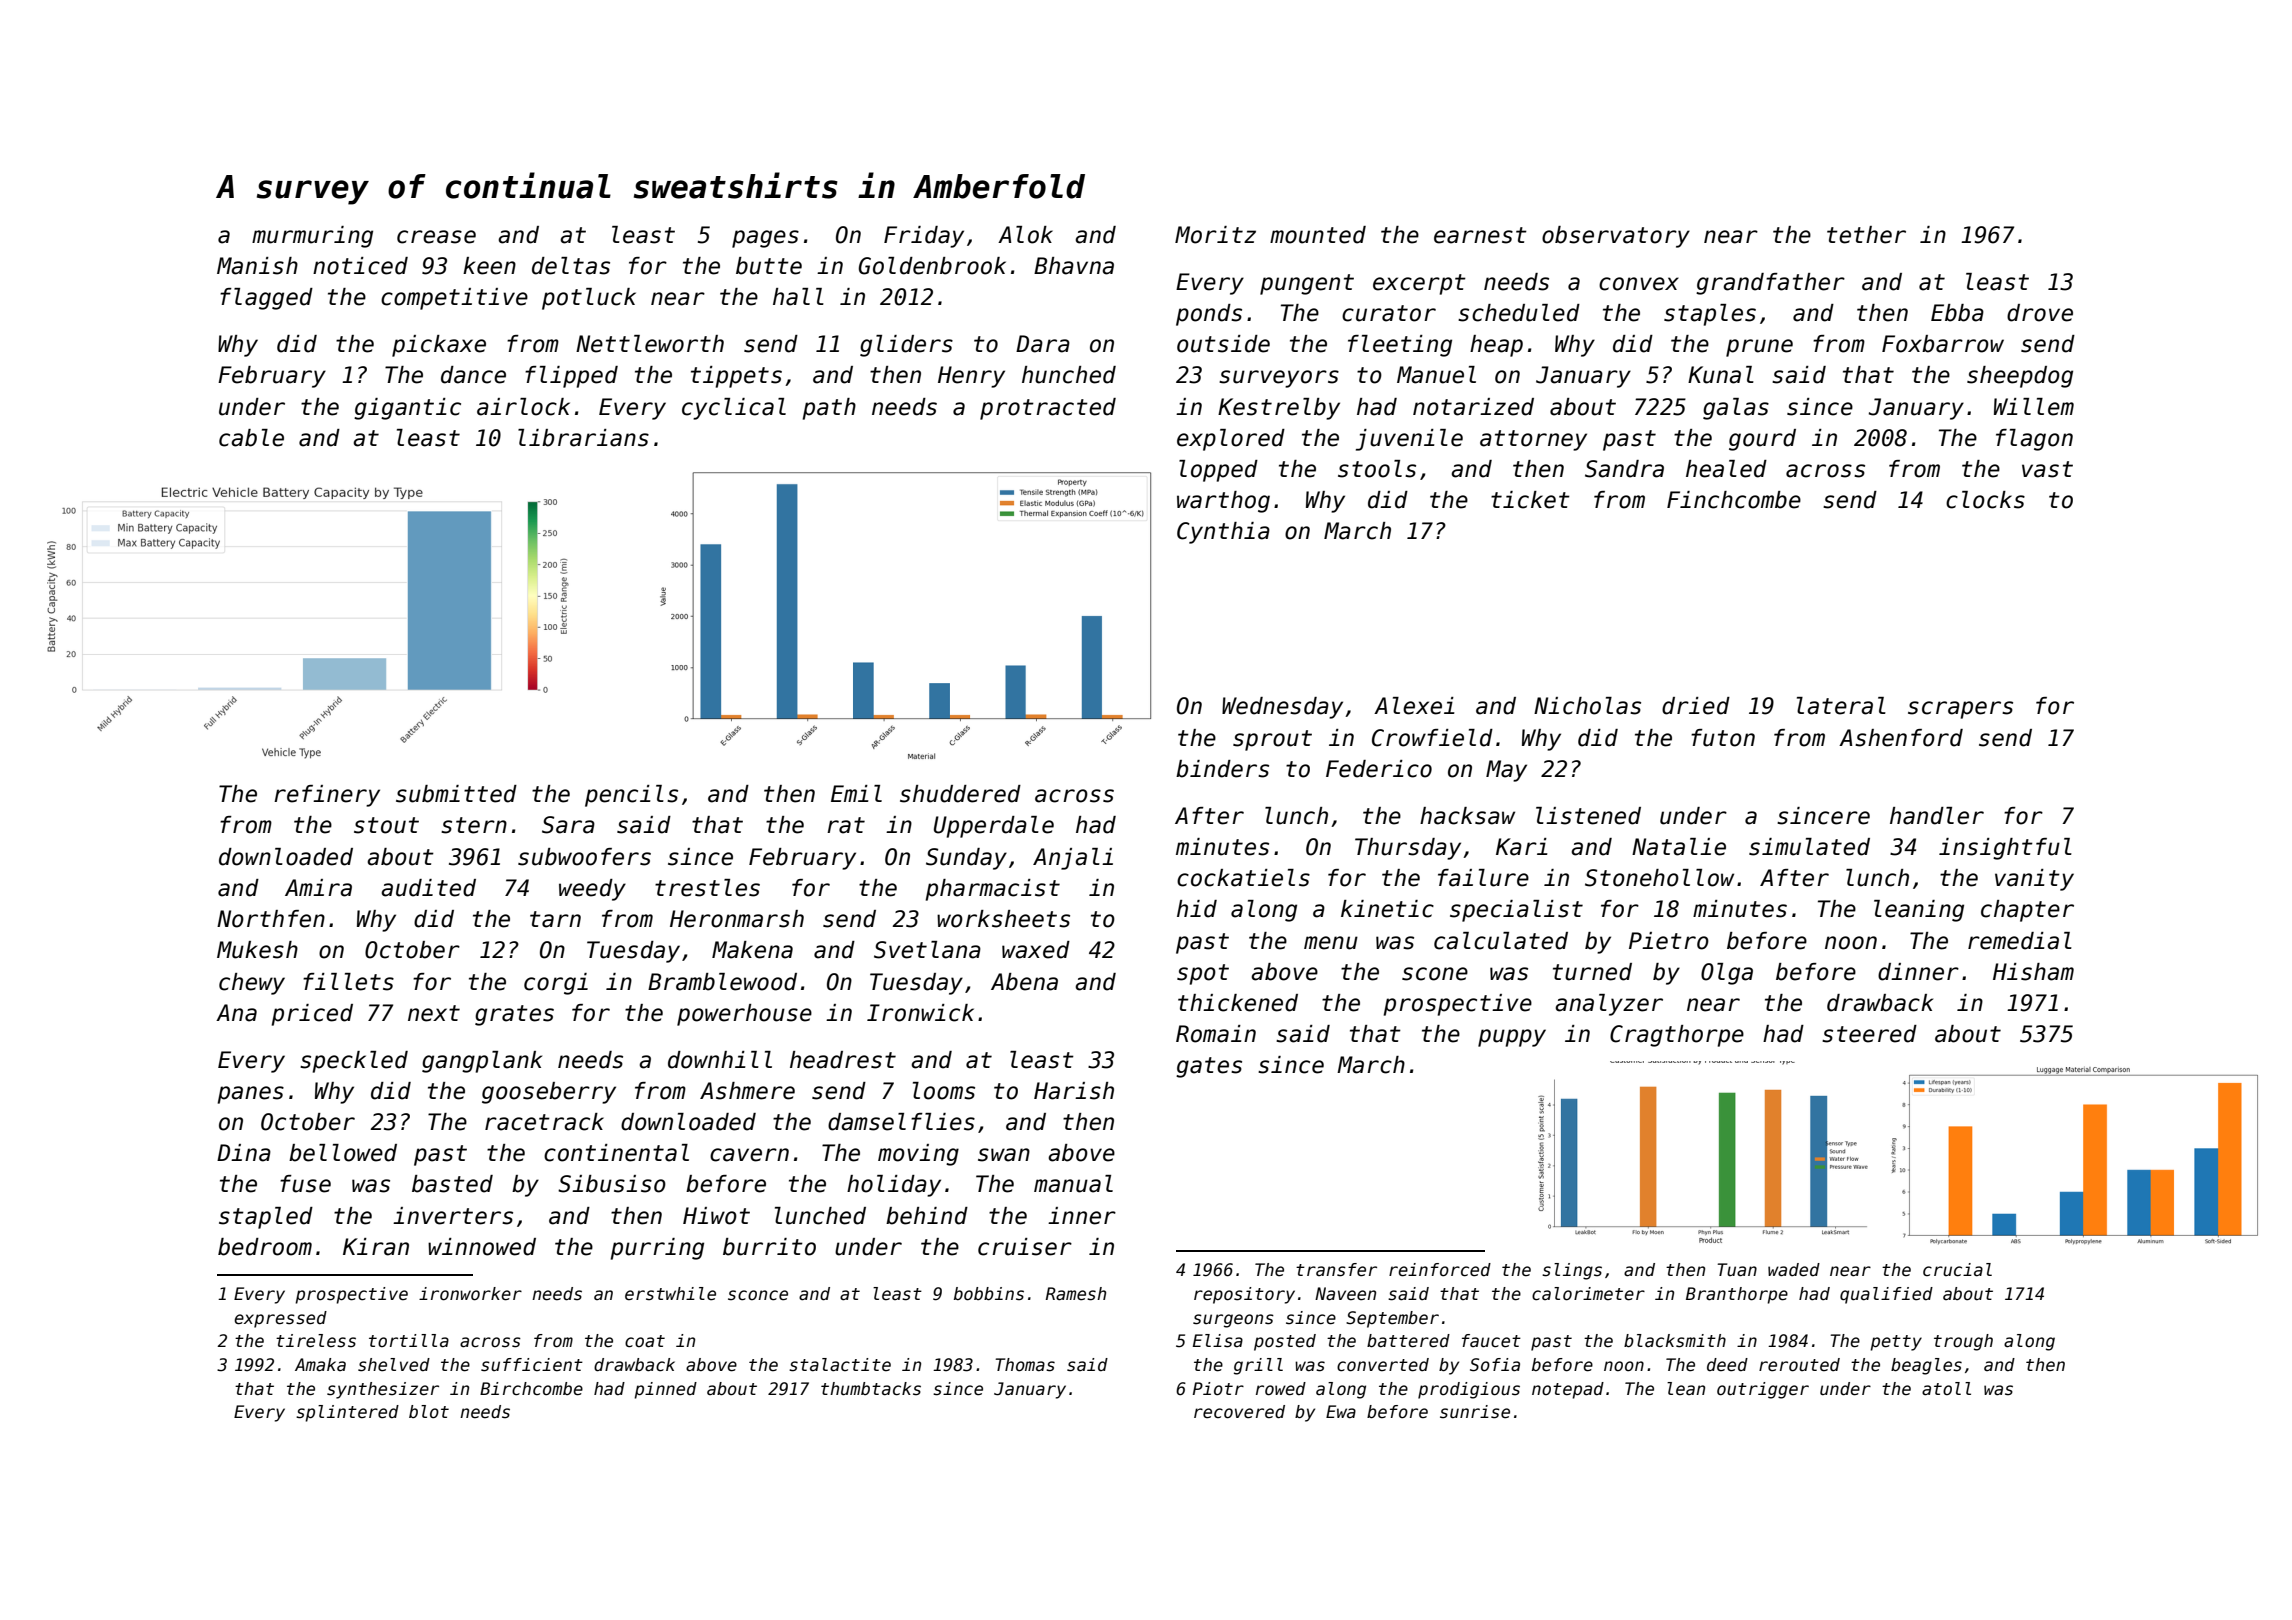  What do you see at coordinates (1587, 706) in the screenshot?
I see `Nicholas` at bounding box center [1587, 706].
